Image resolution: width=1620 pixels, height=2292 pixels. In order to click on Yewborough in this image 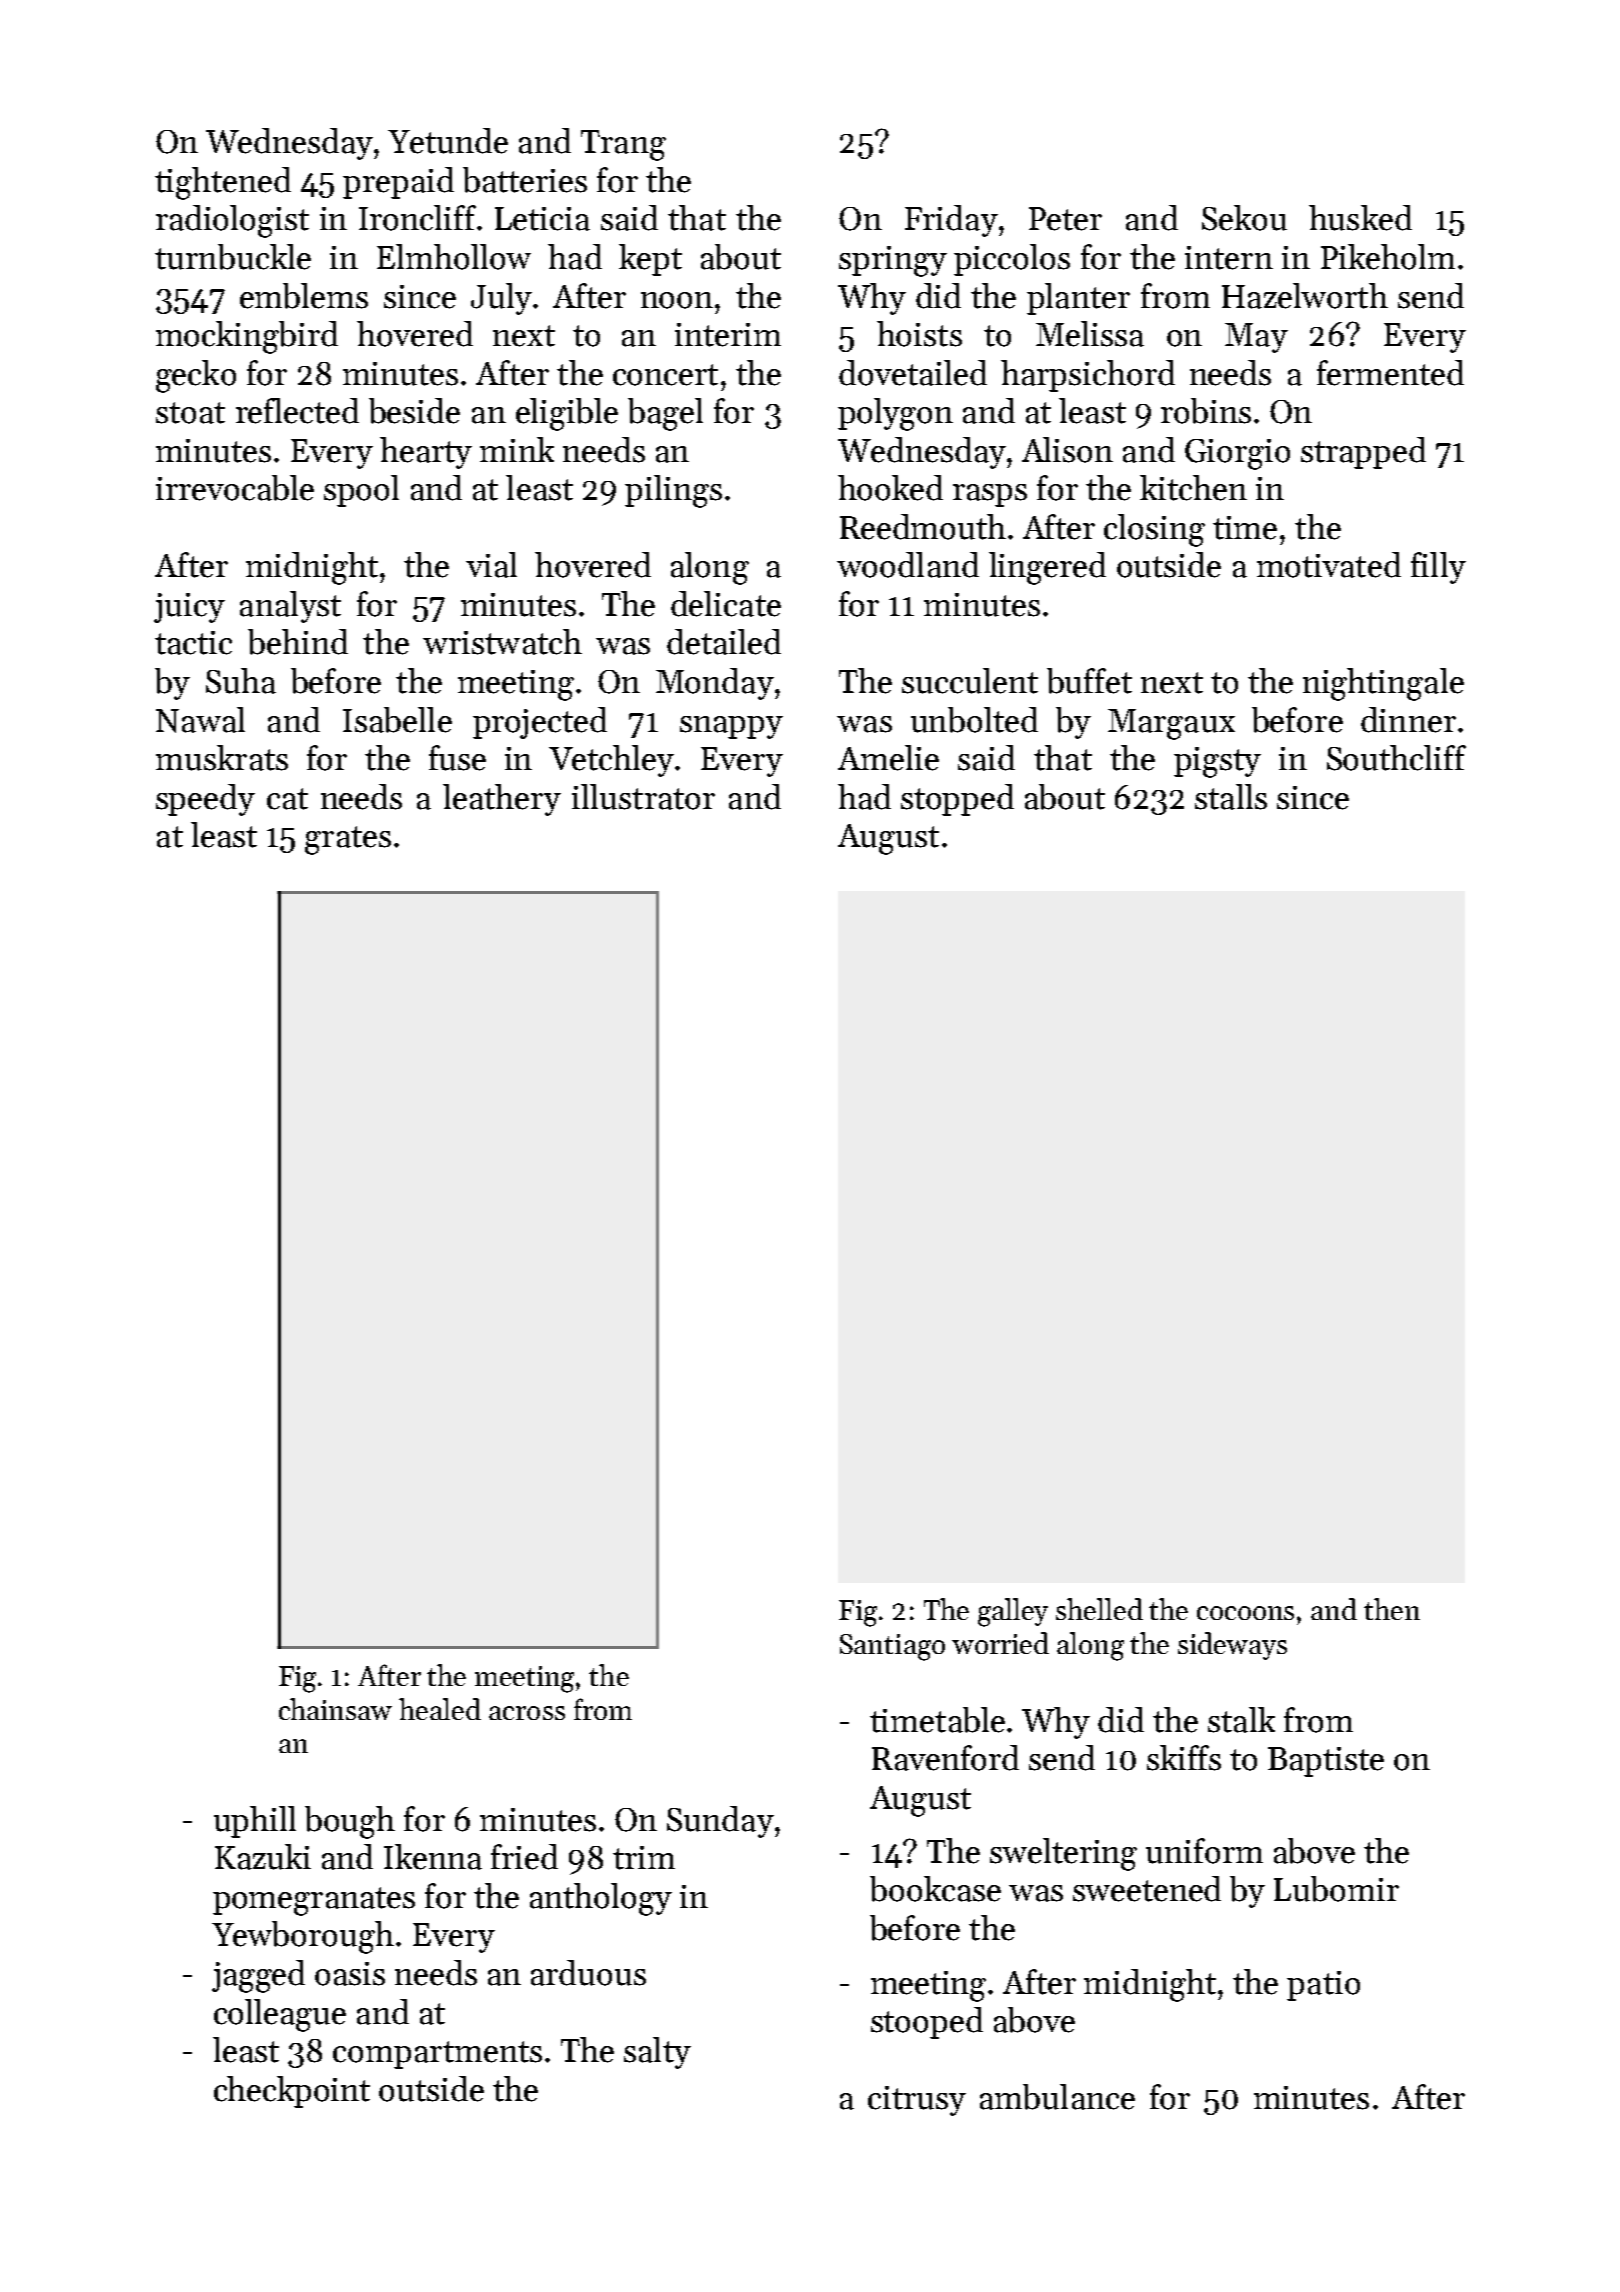, I will do `click(303, 1937)`.
